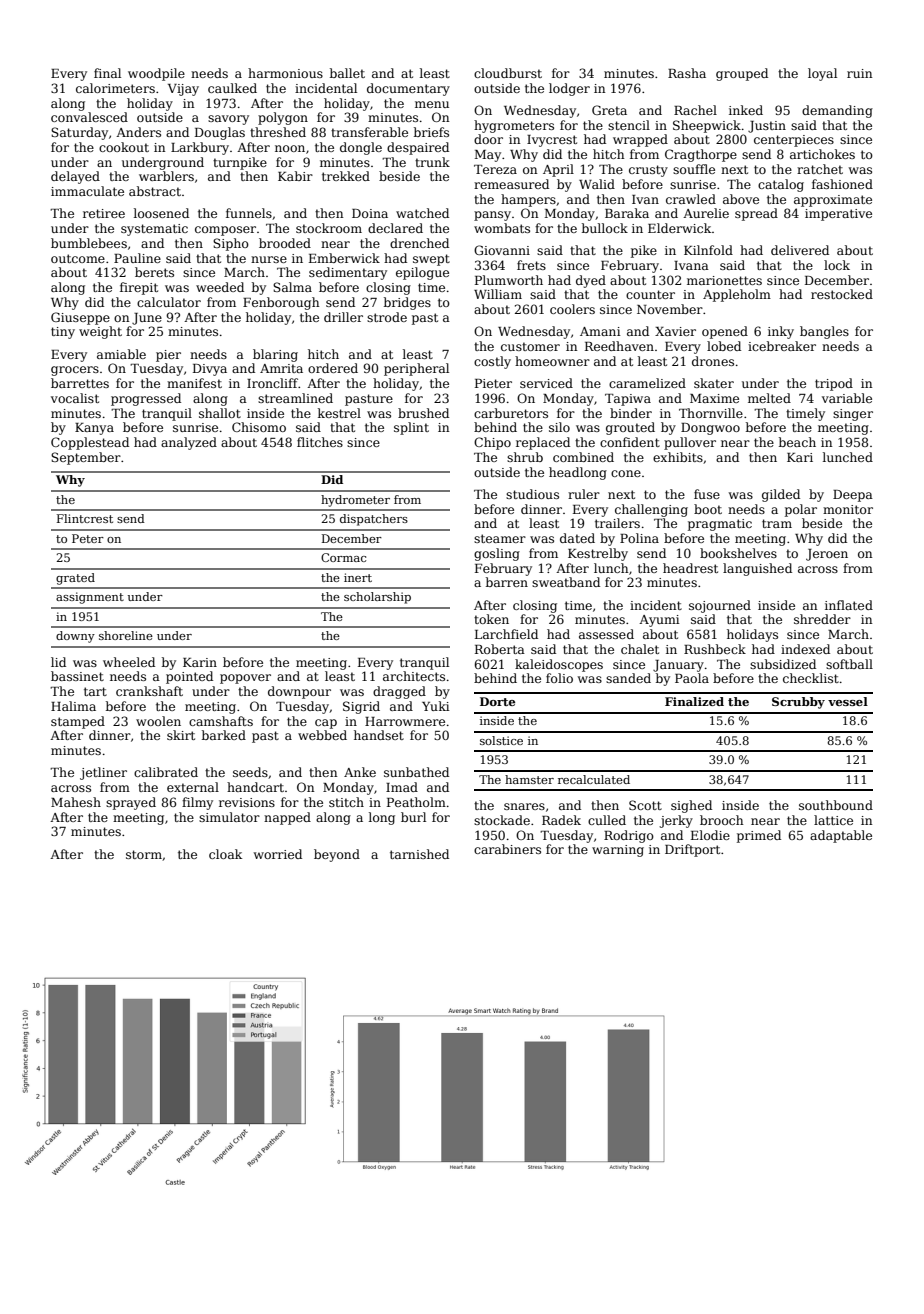 Image resolution: width=924 pixels, height=1314 pixels. What do you see at coordinates (220, 413) in the screenshot?
I see `shallot` at bounding box center [220, 413].
